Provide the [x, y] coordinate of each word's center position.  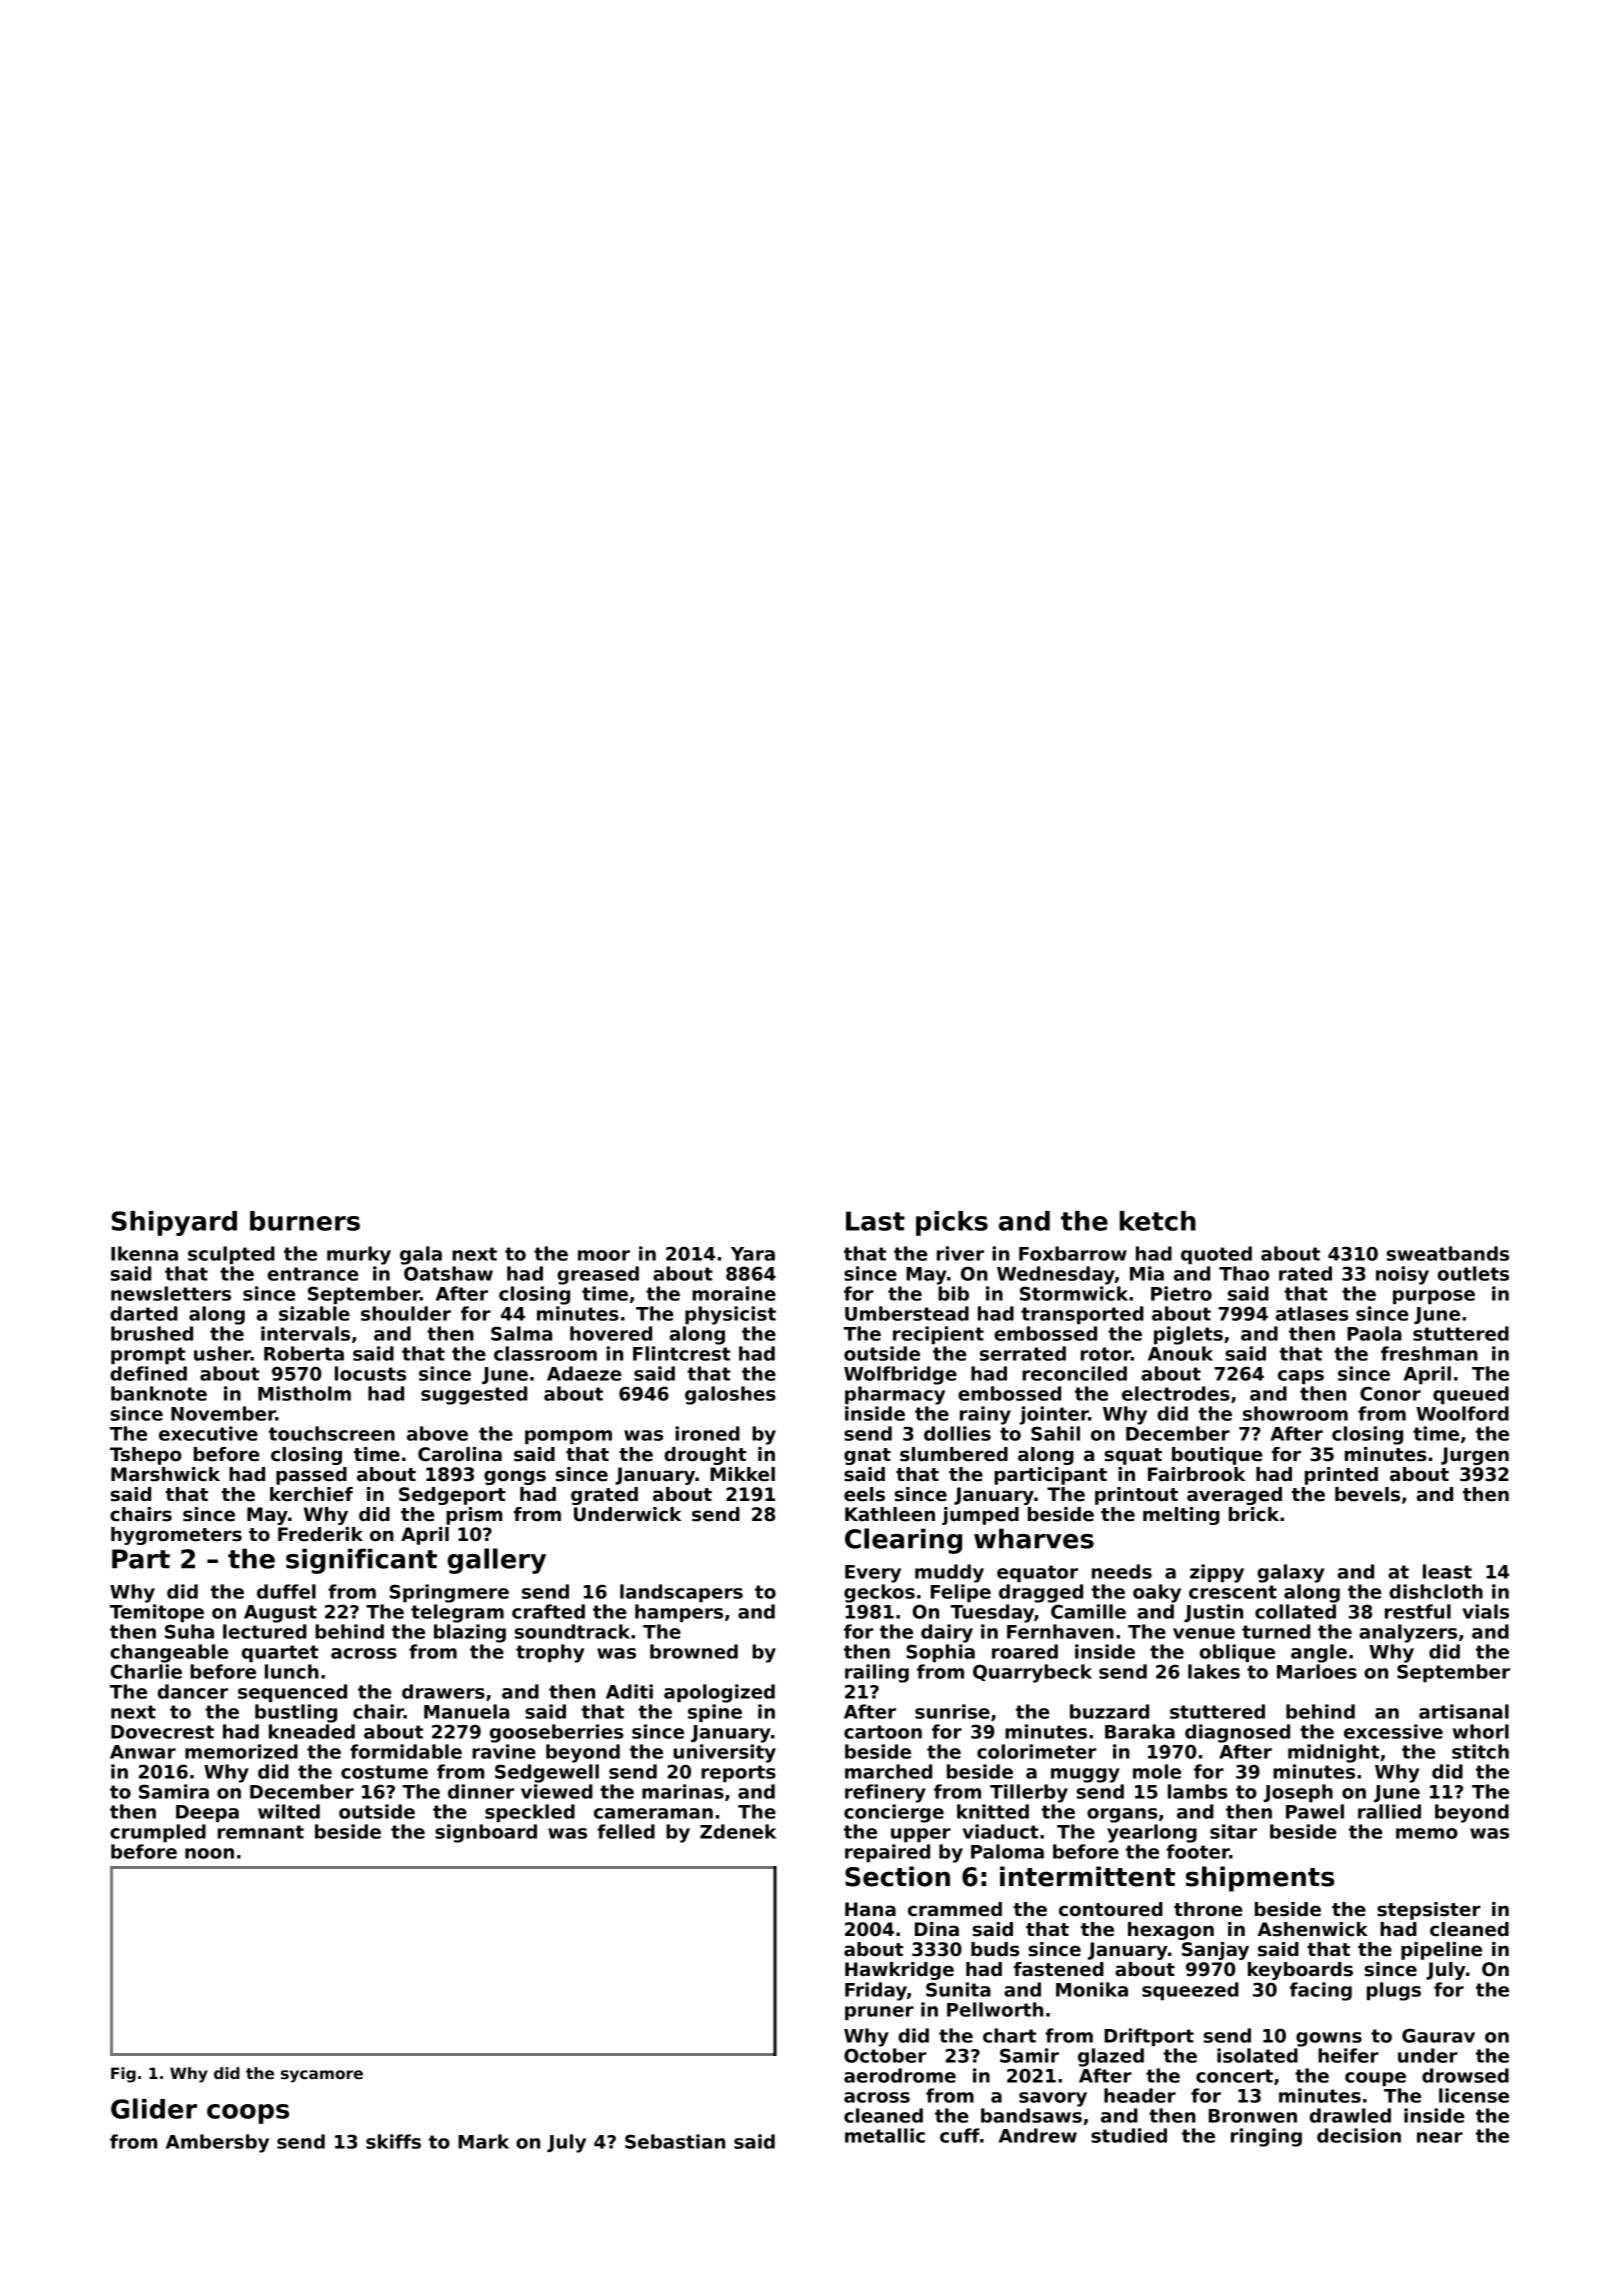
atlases [1312, 1313]
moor [604, 1255]
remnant [261, 1832]
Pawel [1315, 1811]
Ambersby [217, 2143]
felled [626, 1831]
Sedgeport [452, 1496]
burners [305, 1221]
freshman [1429, 1353]
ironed [707, 1433]
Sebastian [675, 2141]
